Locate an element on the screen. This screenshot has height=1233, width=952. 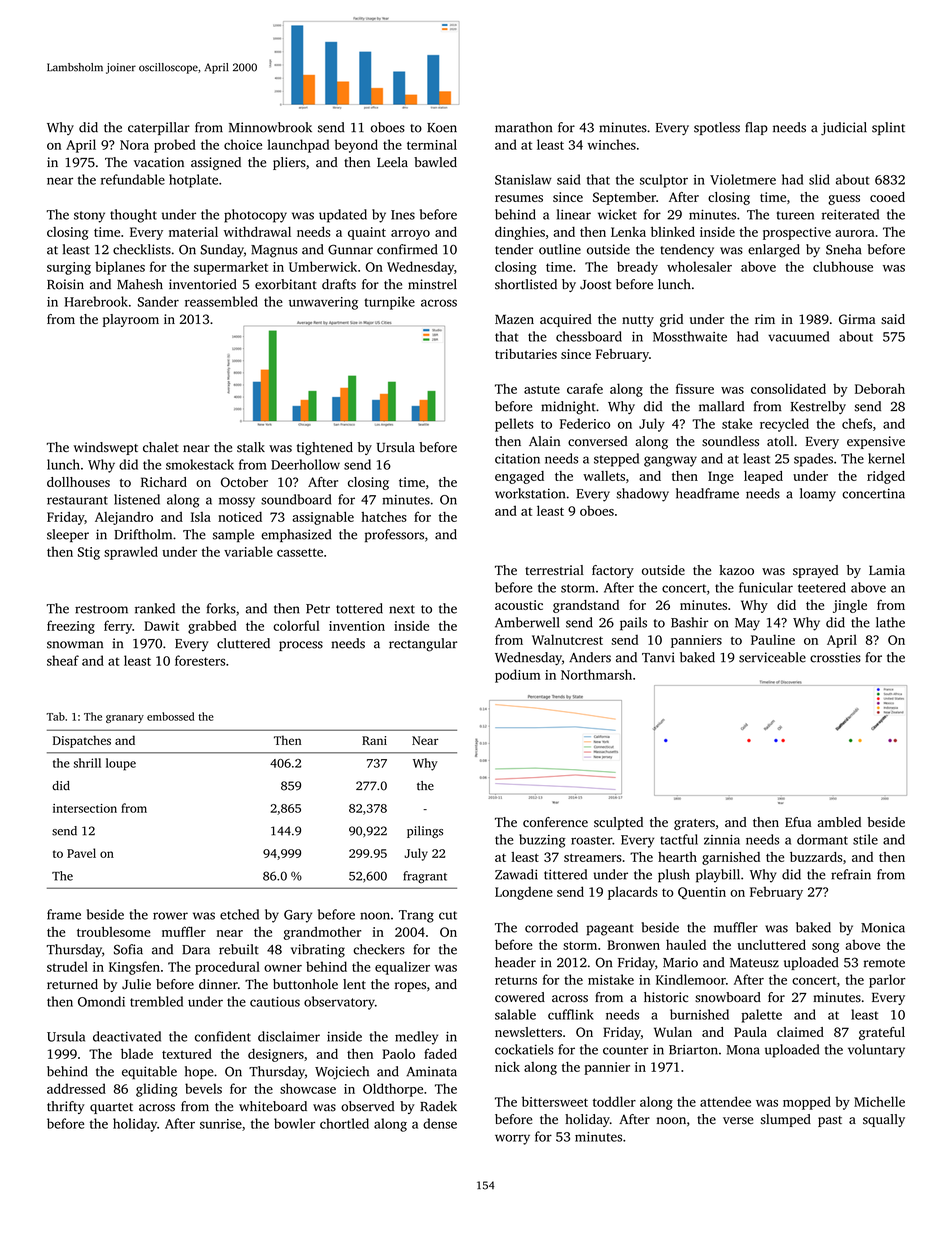
kernel is located at coordinates (886, 458).
